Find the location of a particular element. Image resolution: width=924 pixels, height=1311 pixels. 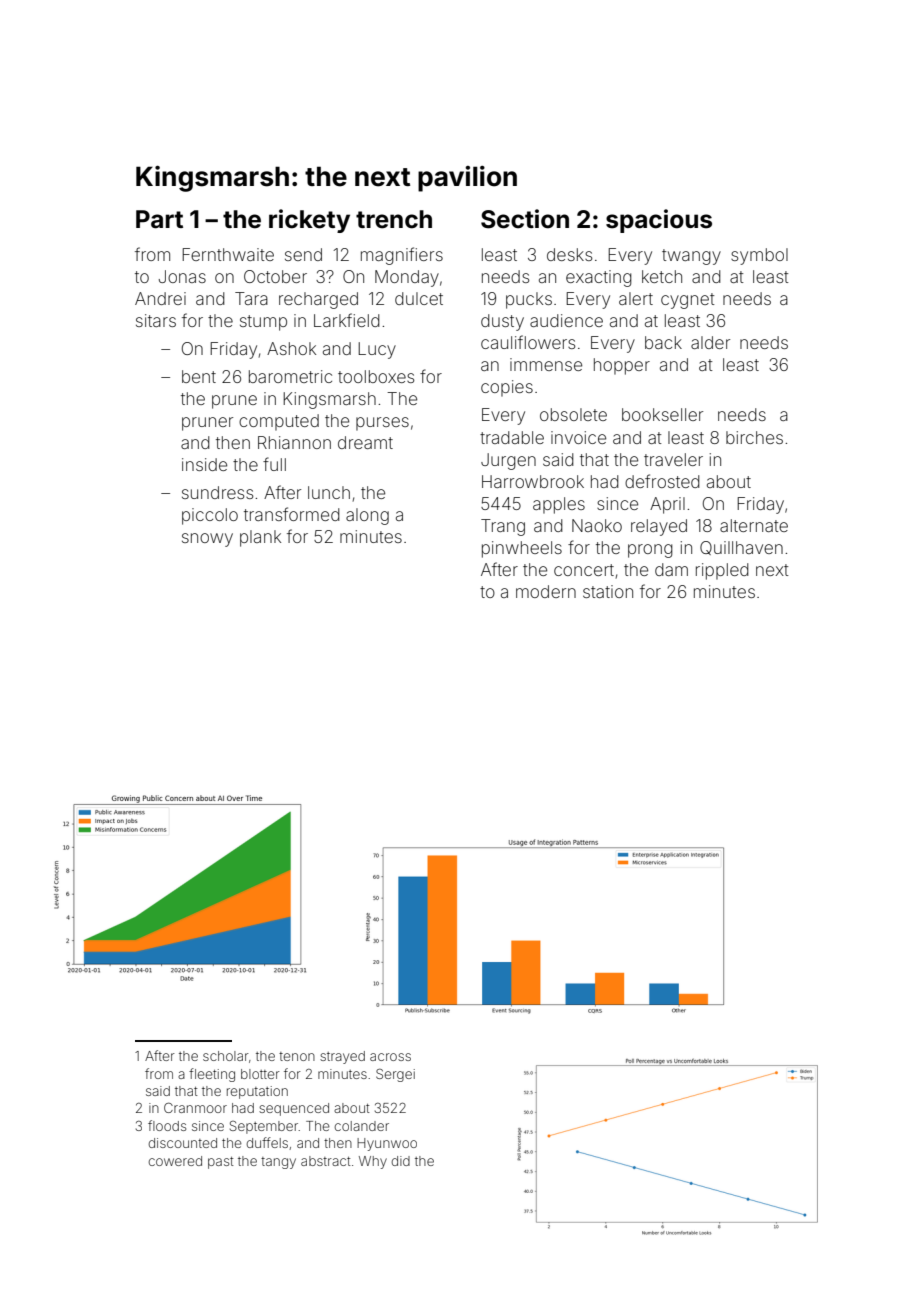

traveler is located at coordinates (673, 459).
